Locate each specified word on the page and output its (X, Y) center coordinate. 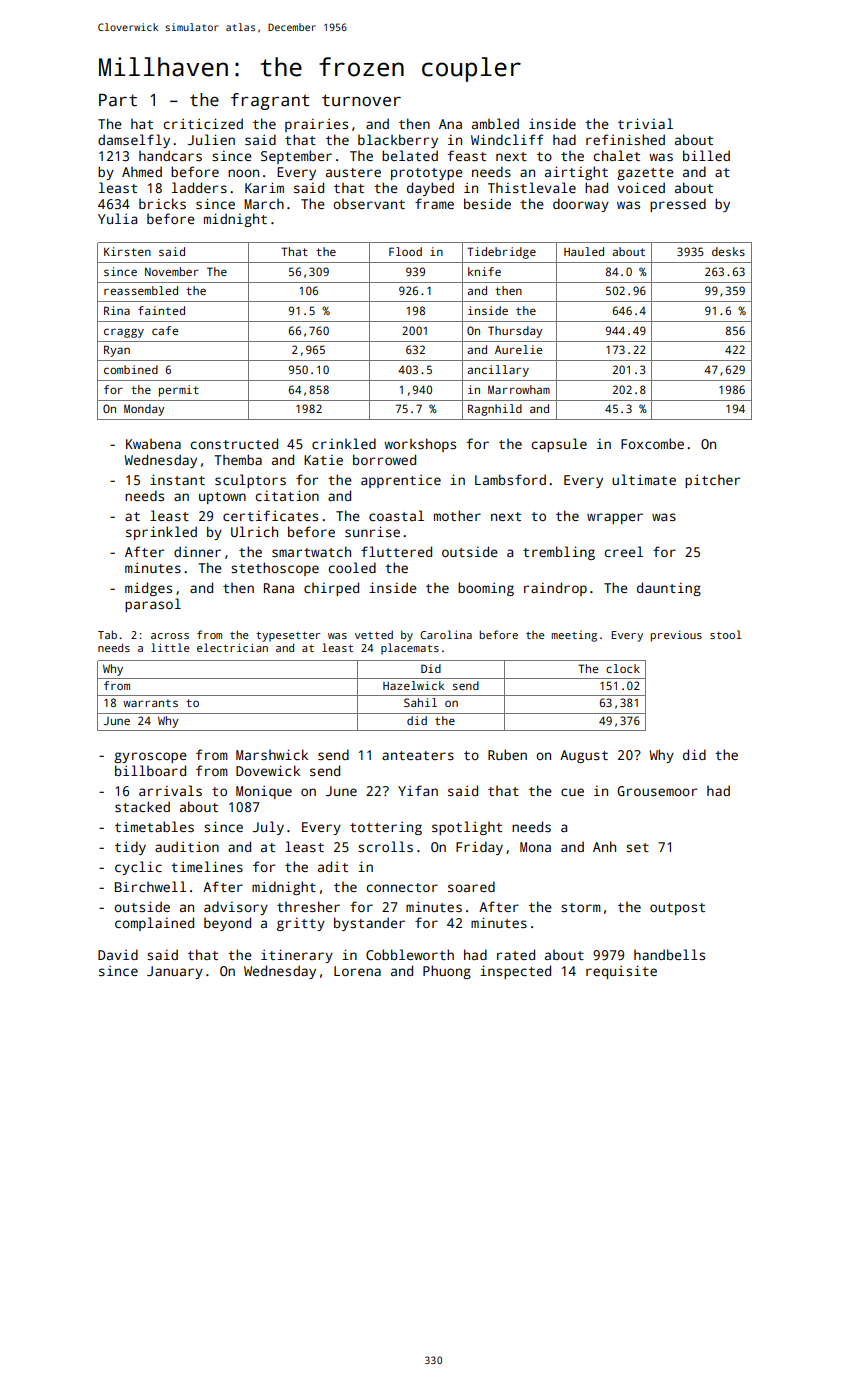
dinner (197, 551)
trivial (645, 123)
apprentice (401, 481)
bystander (369, 924)
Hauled (584, 251)
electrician (232, 647)
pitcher (712, 481)
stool (726, 634)
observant (369, 203)
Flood (405, 251)
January (175, 972)
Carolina (446, 634)
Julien (211, 139)
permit (179, 391)
